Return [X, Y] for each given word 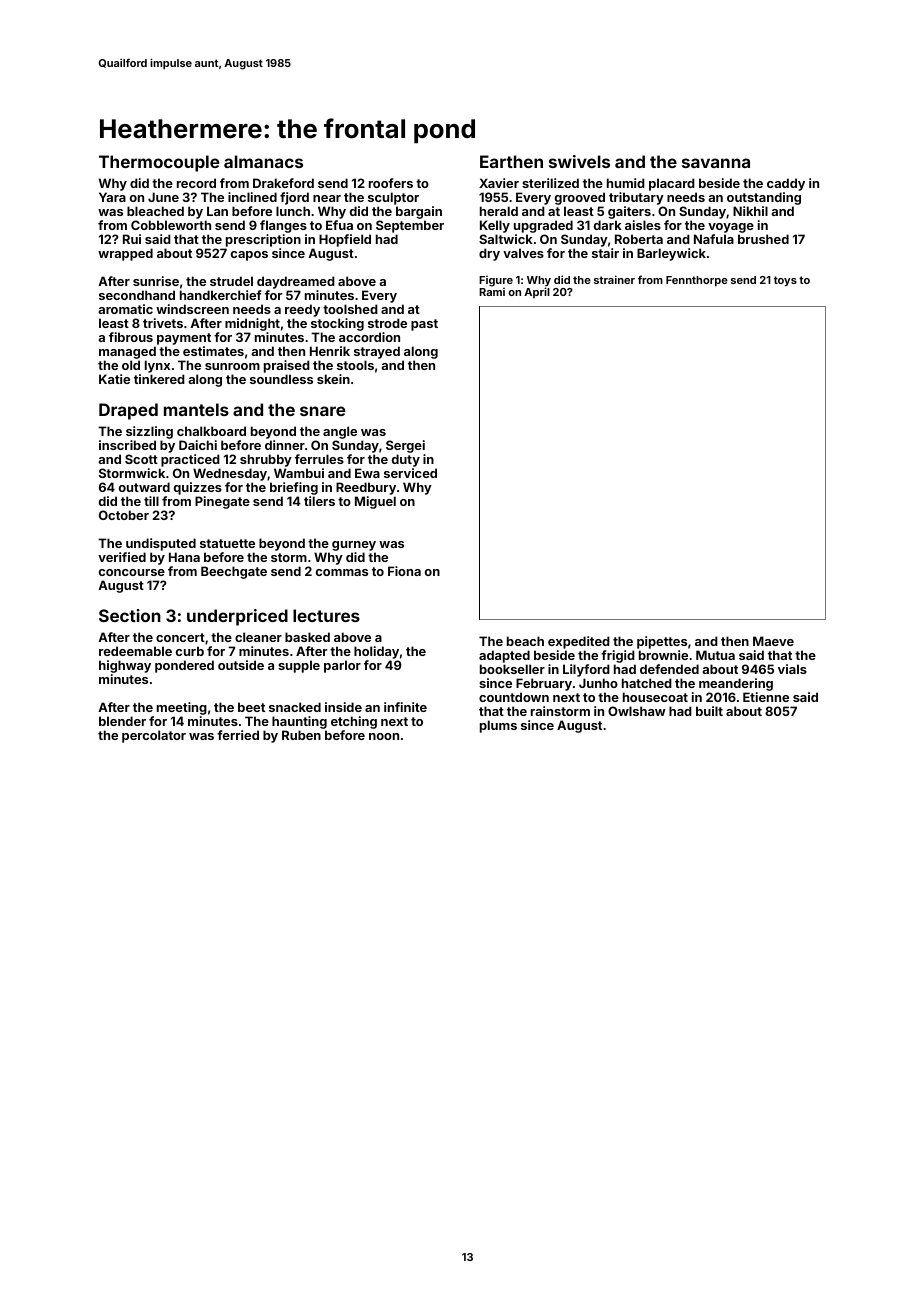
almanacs [263, 161]
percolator [154, 736]
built [709, 711]
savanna [716, 163]
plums [498, 726]
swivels [579, 161]
